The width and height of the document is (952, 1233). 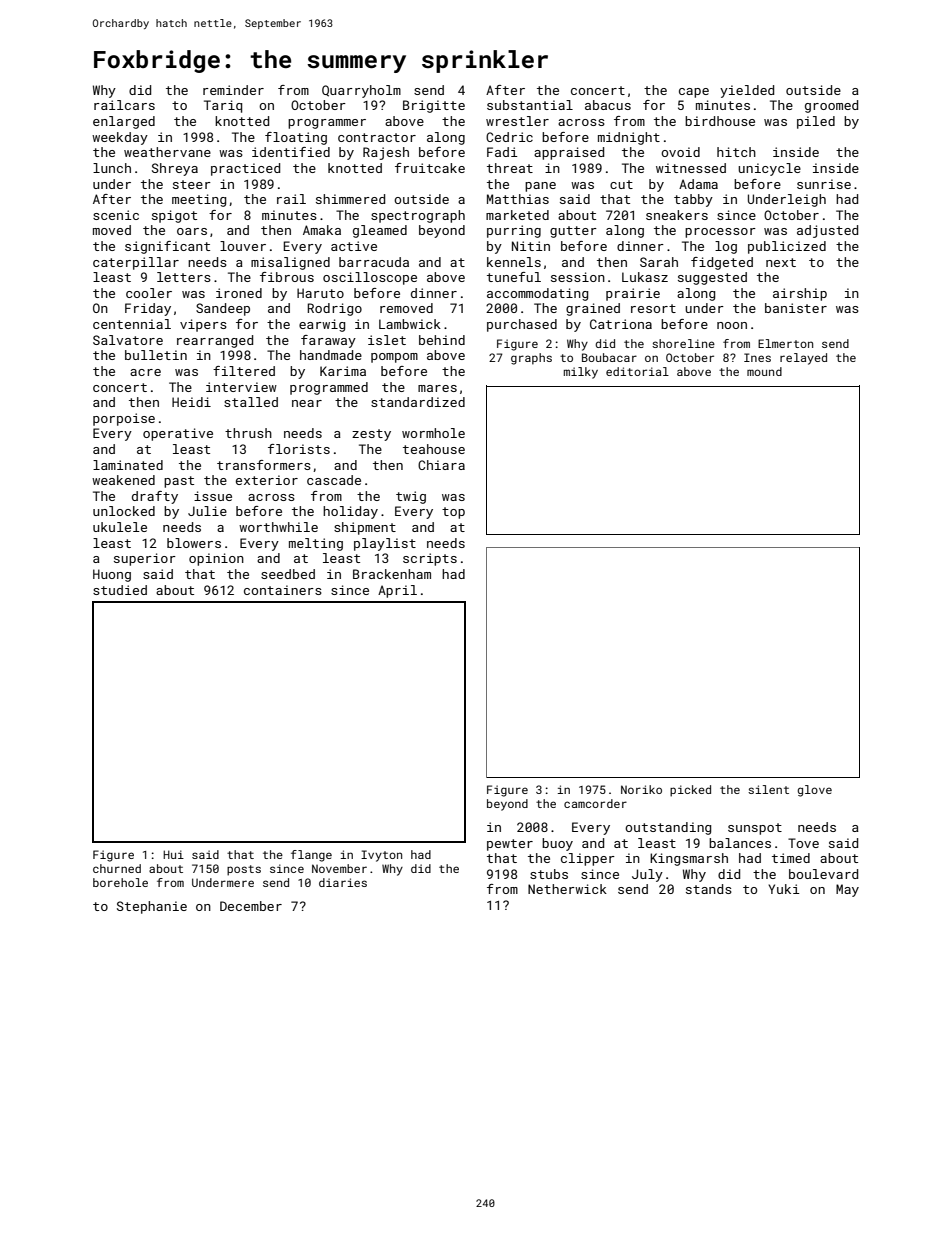 I want to click on ukulele, so click(x=120, y=527).
